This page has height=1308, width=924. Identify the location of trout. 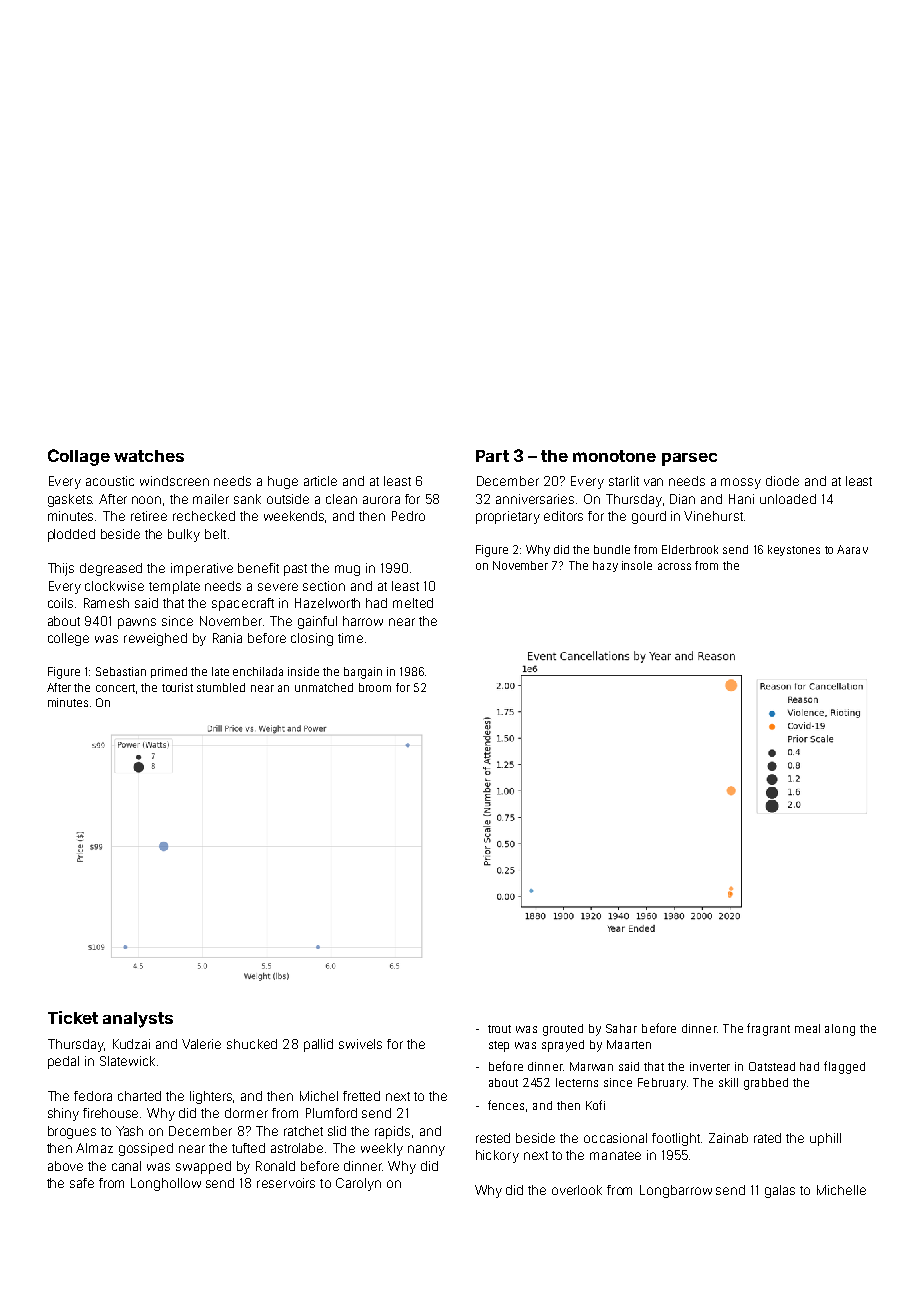
(499, 1029).
